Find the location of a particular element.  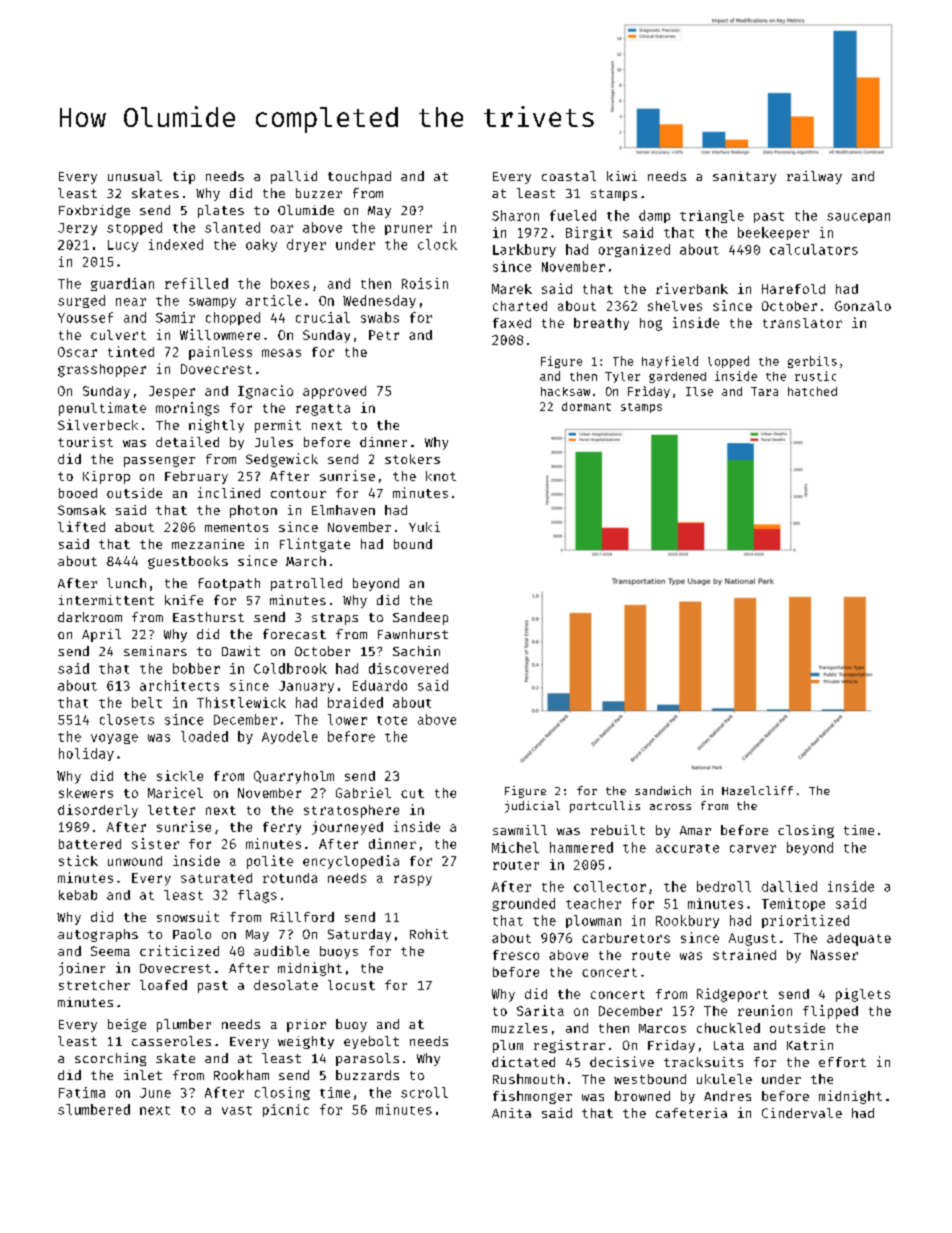

beige is located at coordinates (127, 1025).
